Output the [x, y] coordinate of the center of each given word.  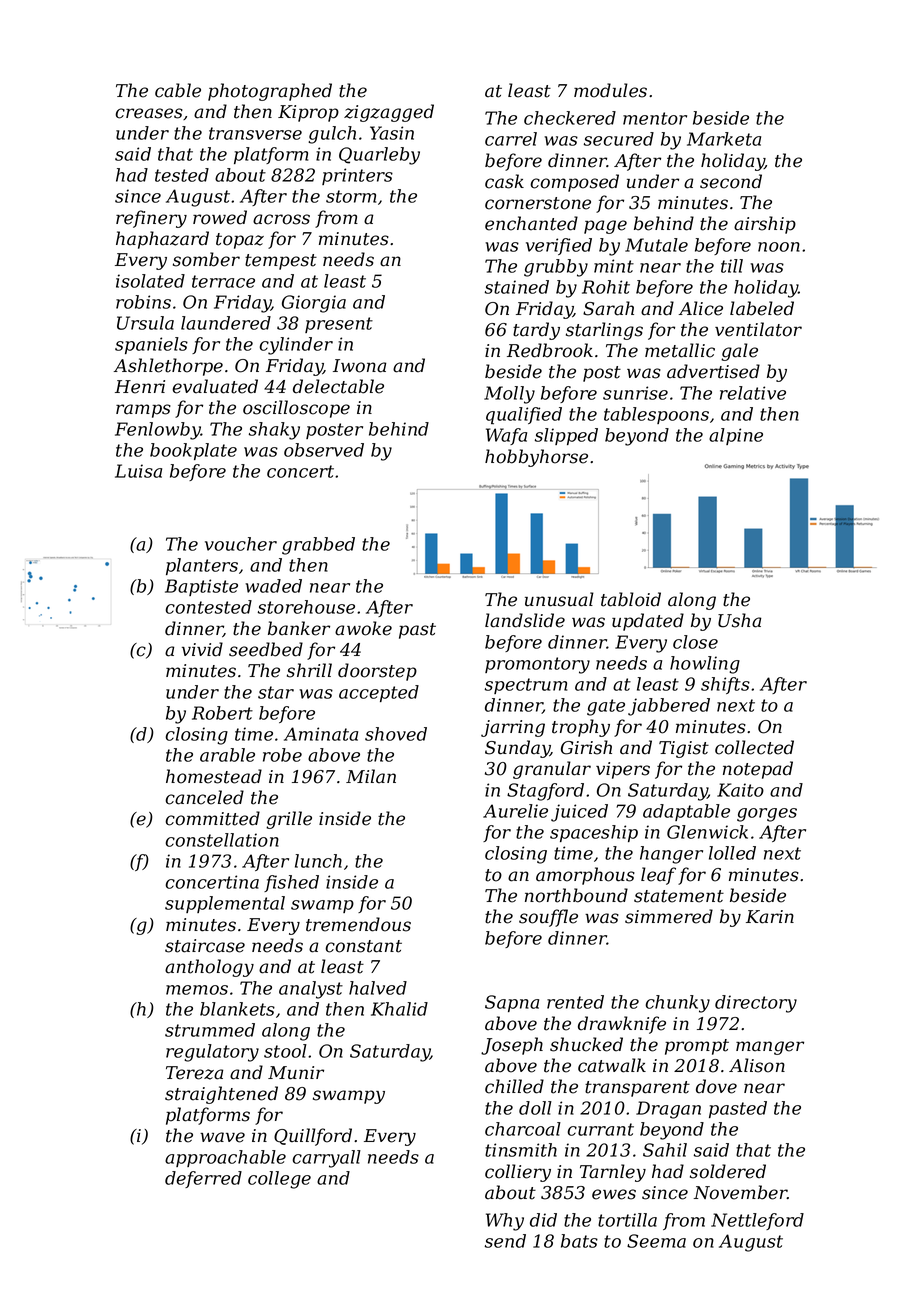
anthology [209, 968]
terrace [223, 281]
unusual [559, 599]
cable [178, 90]
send [505, 1241]
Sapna [512, 1003]
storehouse [306, 607]
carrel [511, 139]
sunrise [635, 393]
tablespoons [656, 415]
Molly [509, 395]
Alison [757, 1065]
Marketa [724, 139]
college [279, 1180]
